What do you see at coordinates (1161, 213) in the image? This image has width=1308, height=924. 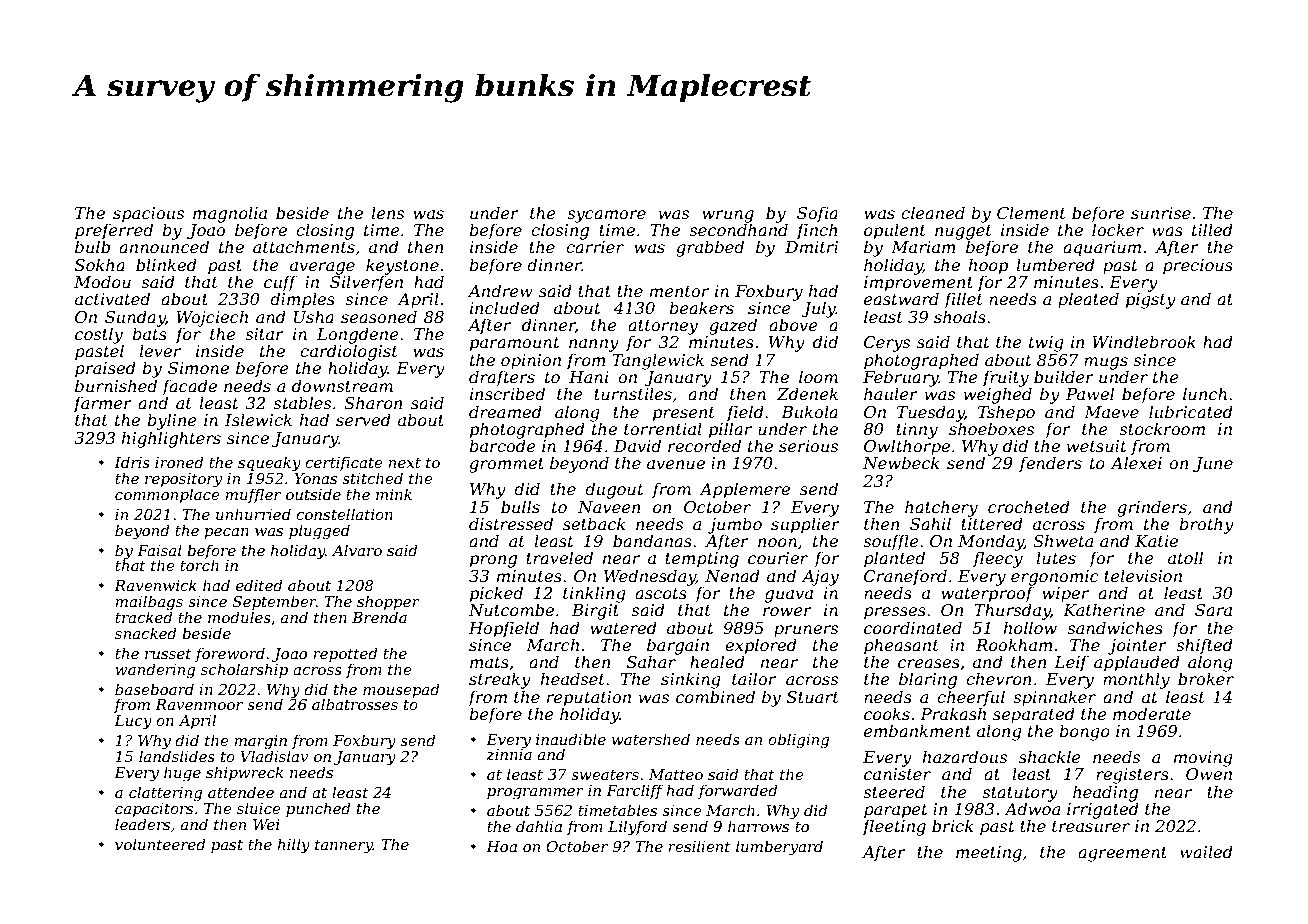 I see `sunrise` at bounding box center [1161, 213].
